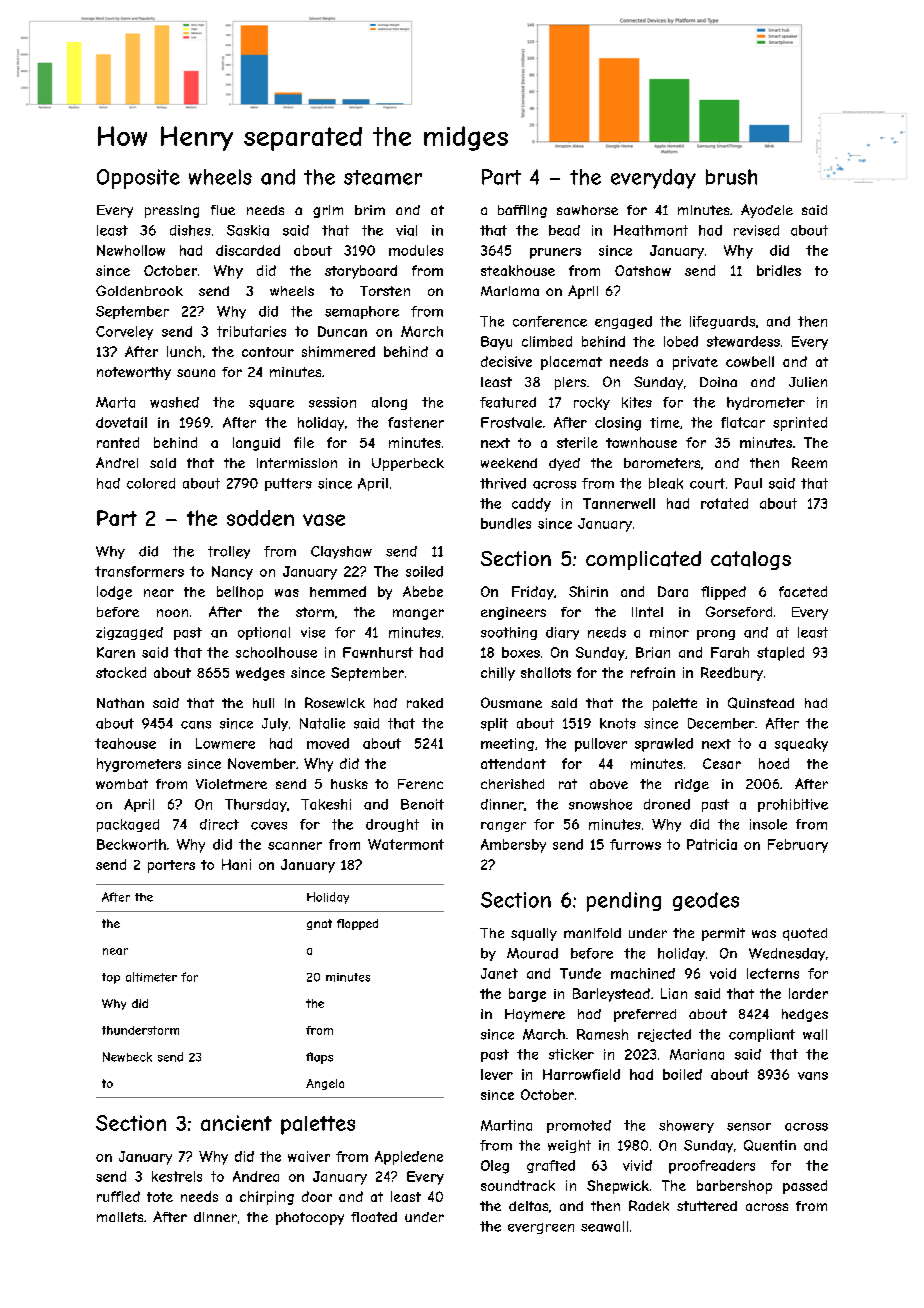 This image has height=1308, width=924. What do you see at coordinates (326, 804) in the image?
I see `Takeshi` at bounding box center [326, 804].
